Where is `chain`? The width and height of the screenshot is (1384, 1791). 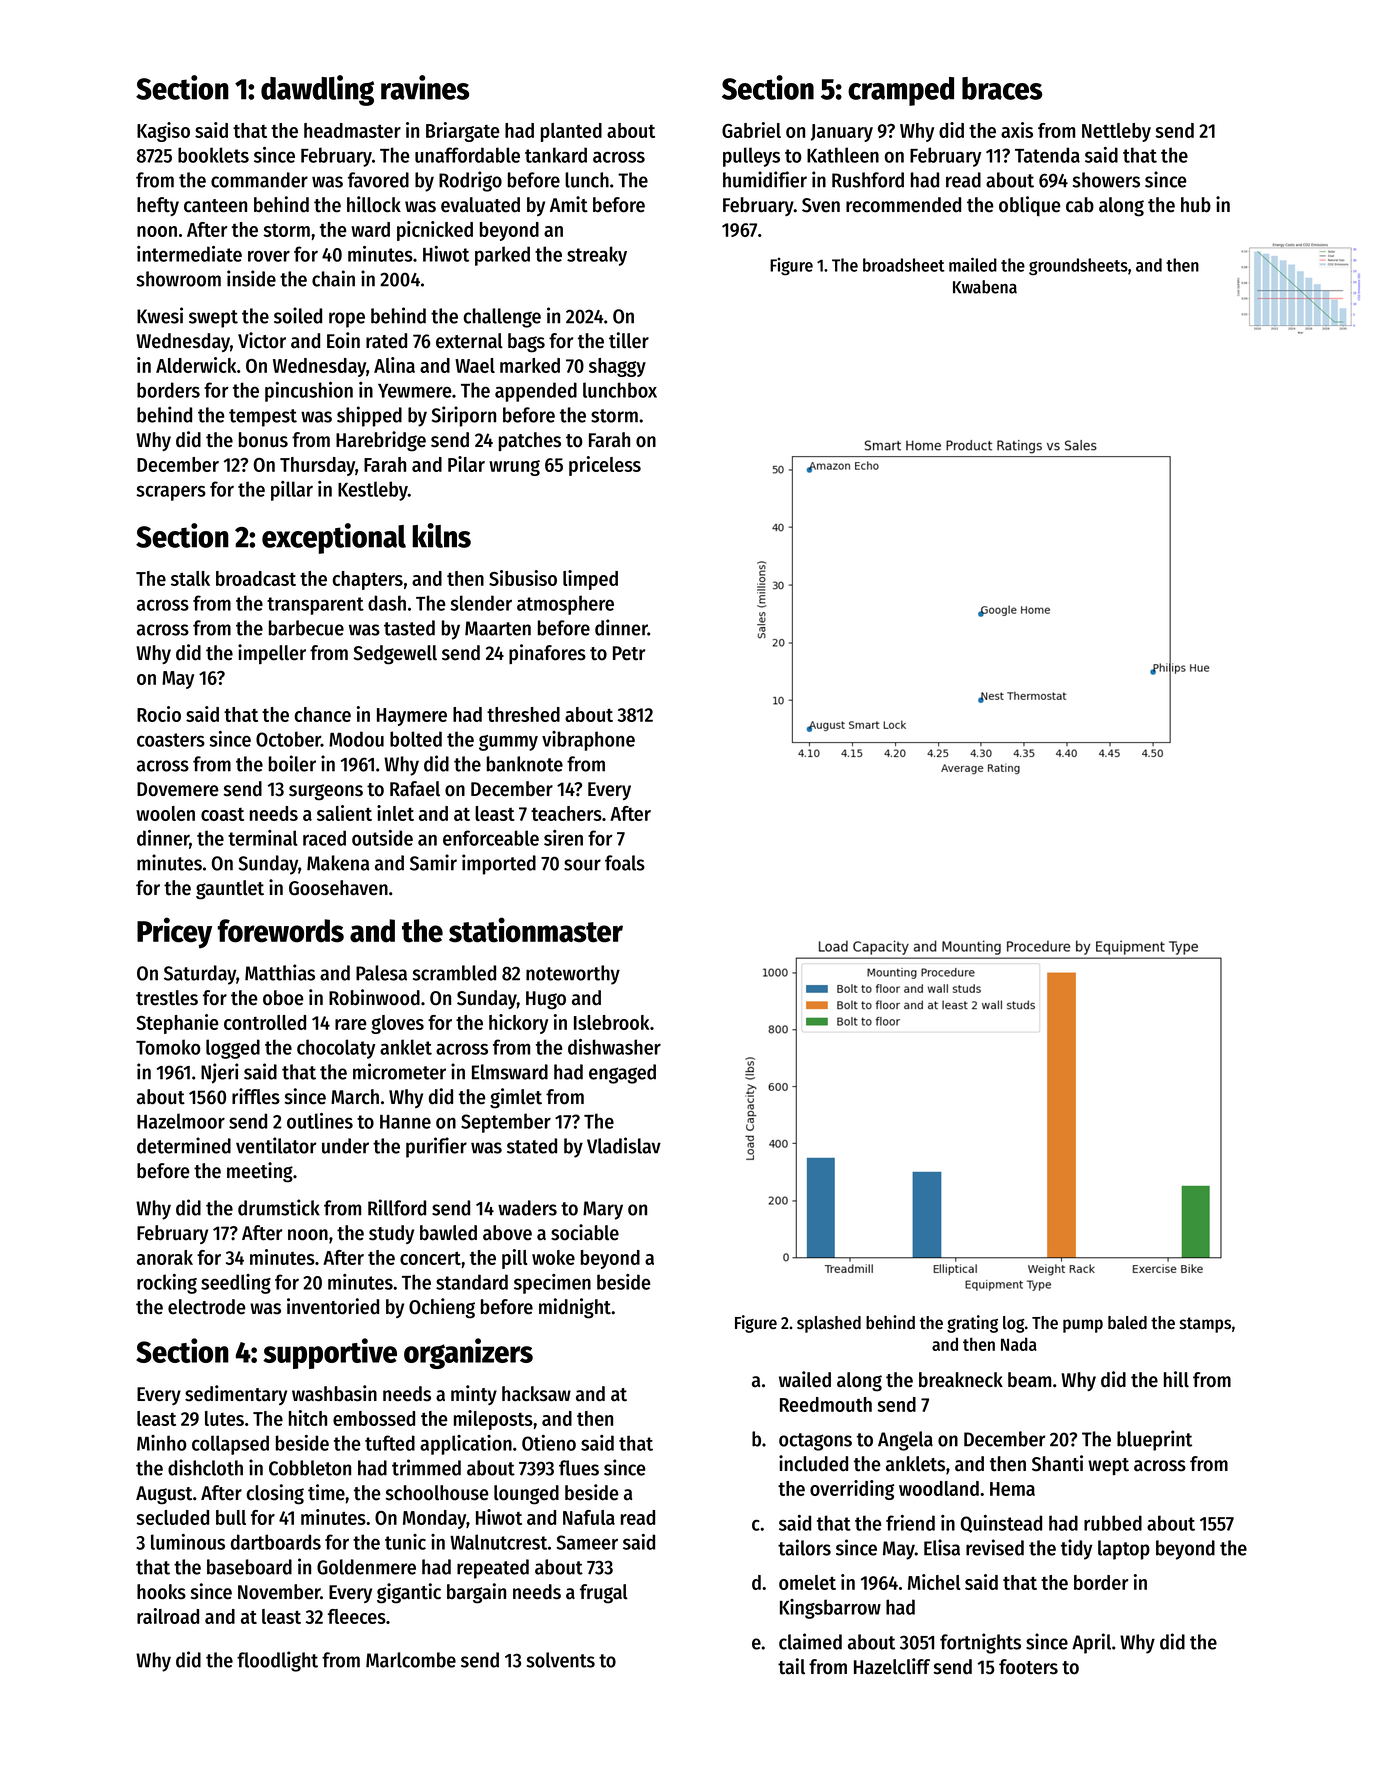
chain is located at coordinates (333, 278).
